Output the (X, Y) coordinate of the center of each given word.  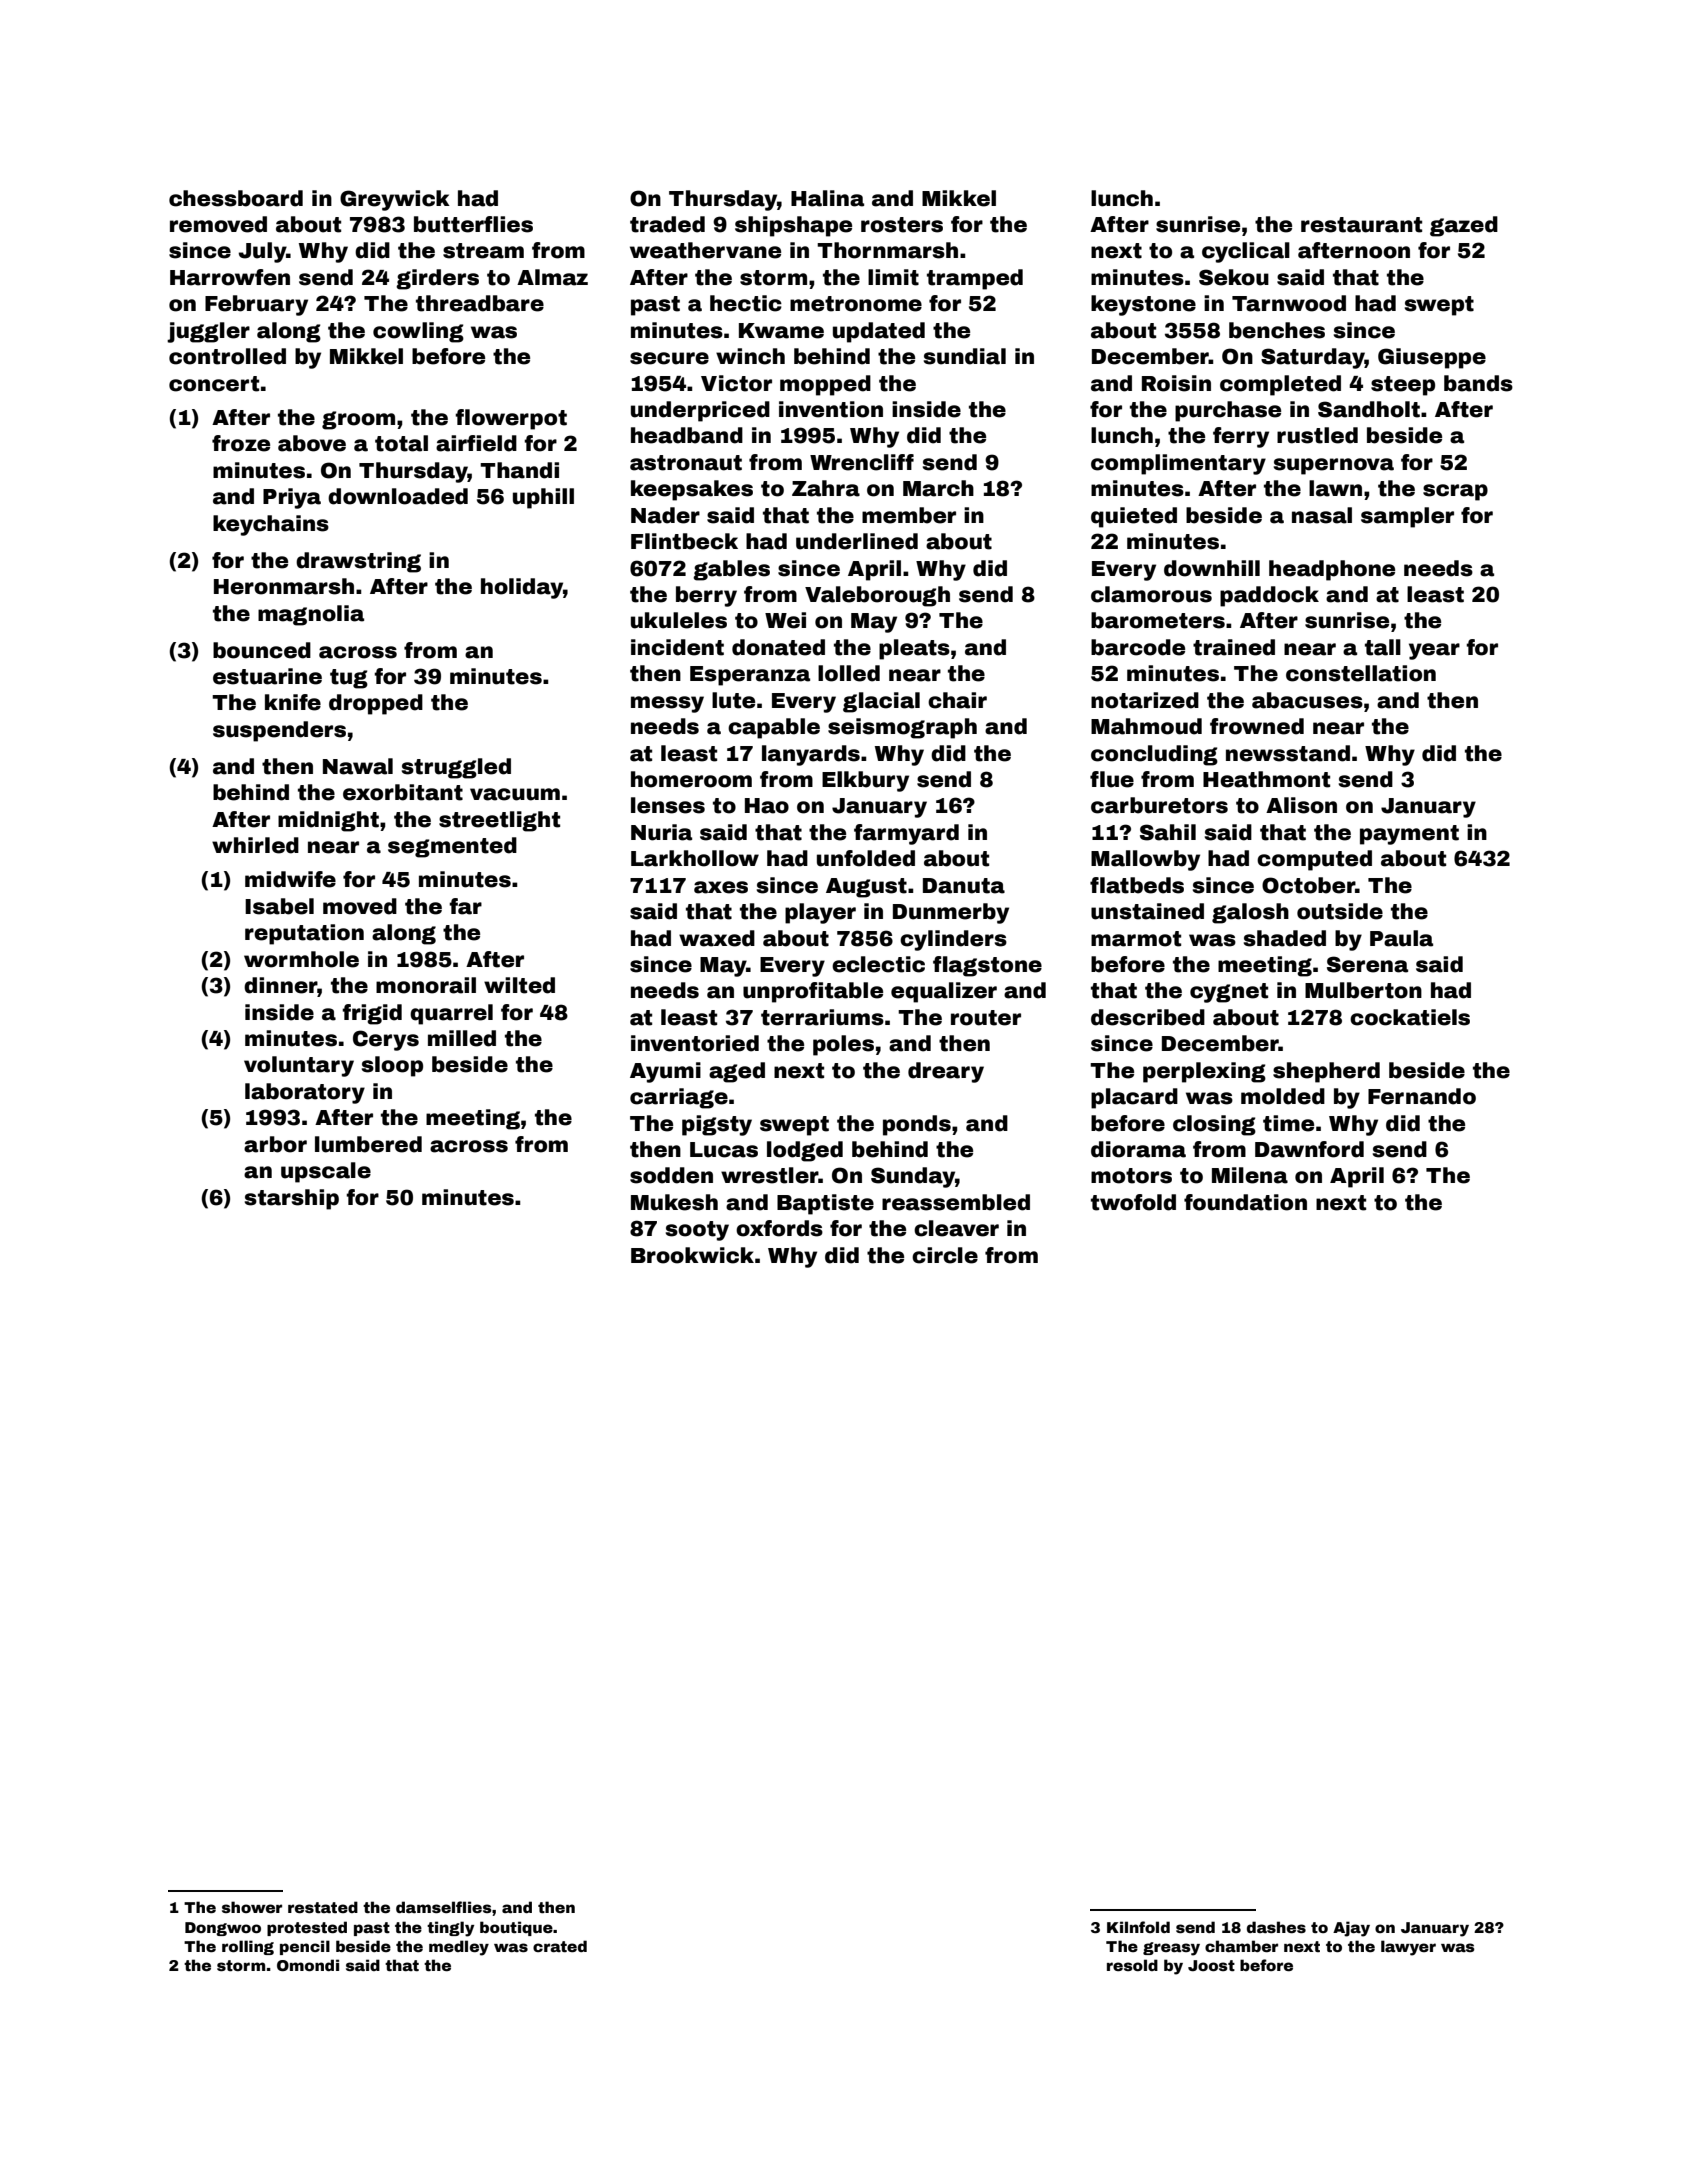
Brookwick (692, 1255)
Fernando (1422, 1096)
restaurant (1361, 225)
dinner (281, 985)
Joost (1211, 1965)
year (1434, 651)
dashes (1276, 1927)
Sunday (913, 1177)
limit (893, 277)
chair (957, 700)
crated (560, 1946)
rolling (248, 1947)
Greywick (395, 200)
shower (252, 1907)
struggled (456, 768)
